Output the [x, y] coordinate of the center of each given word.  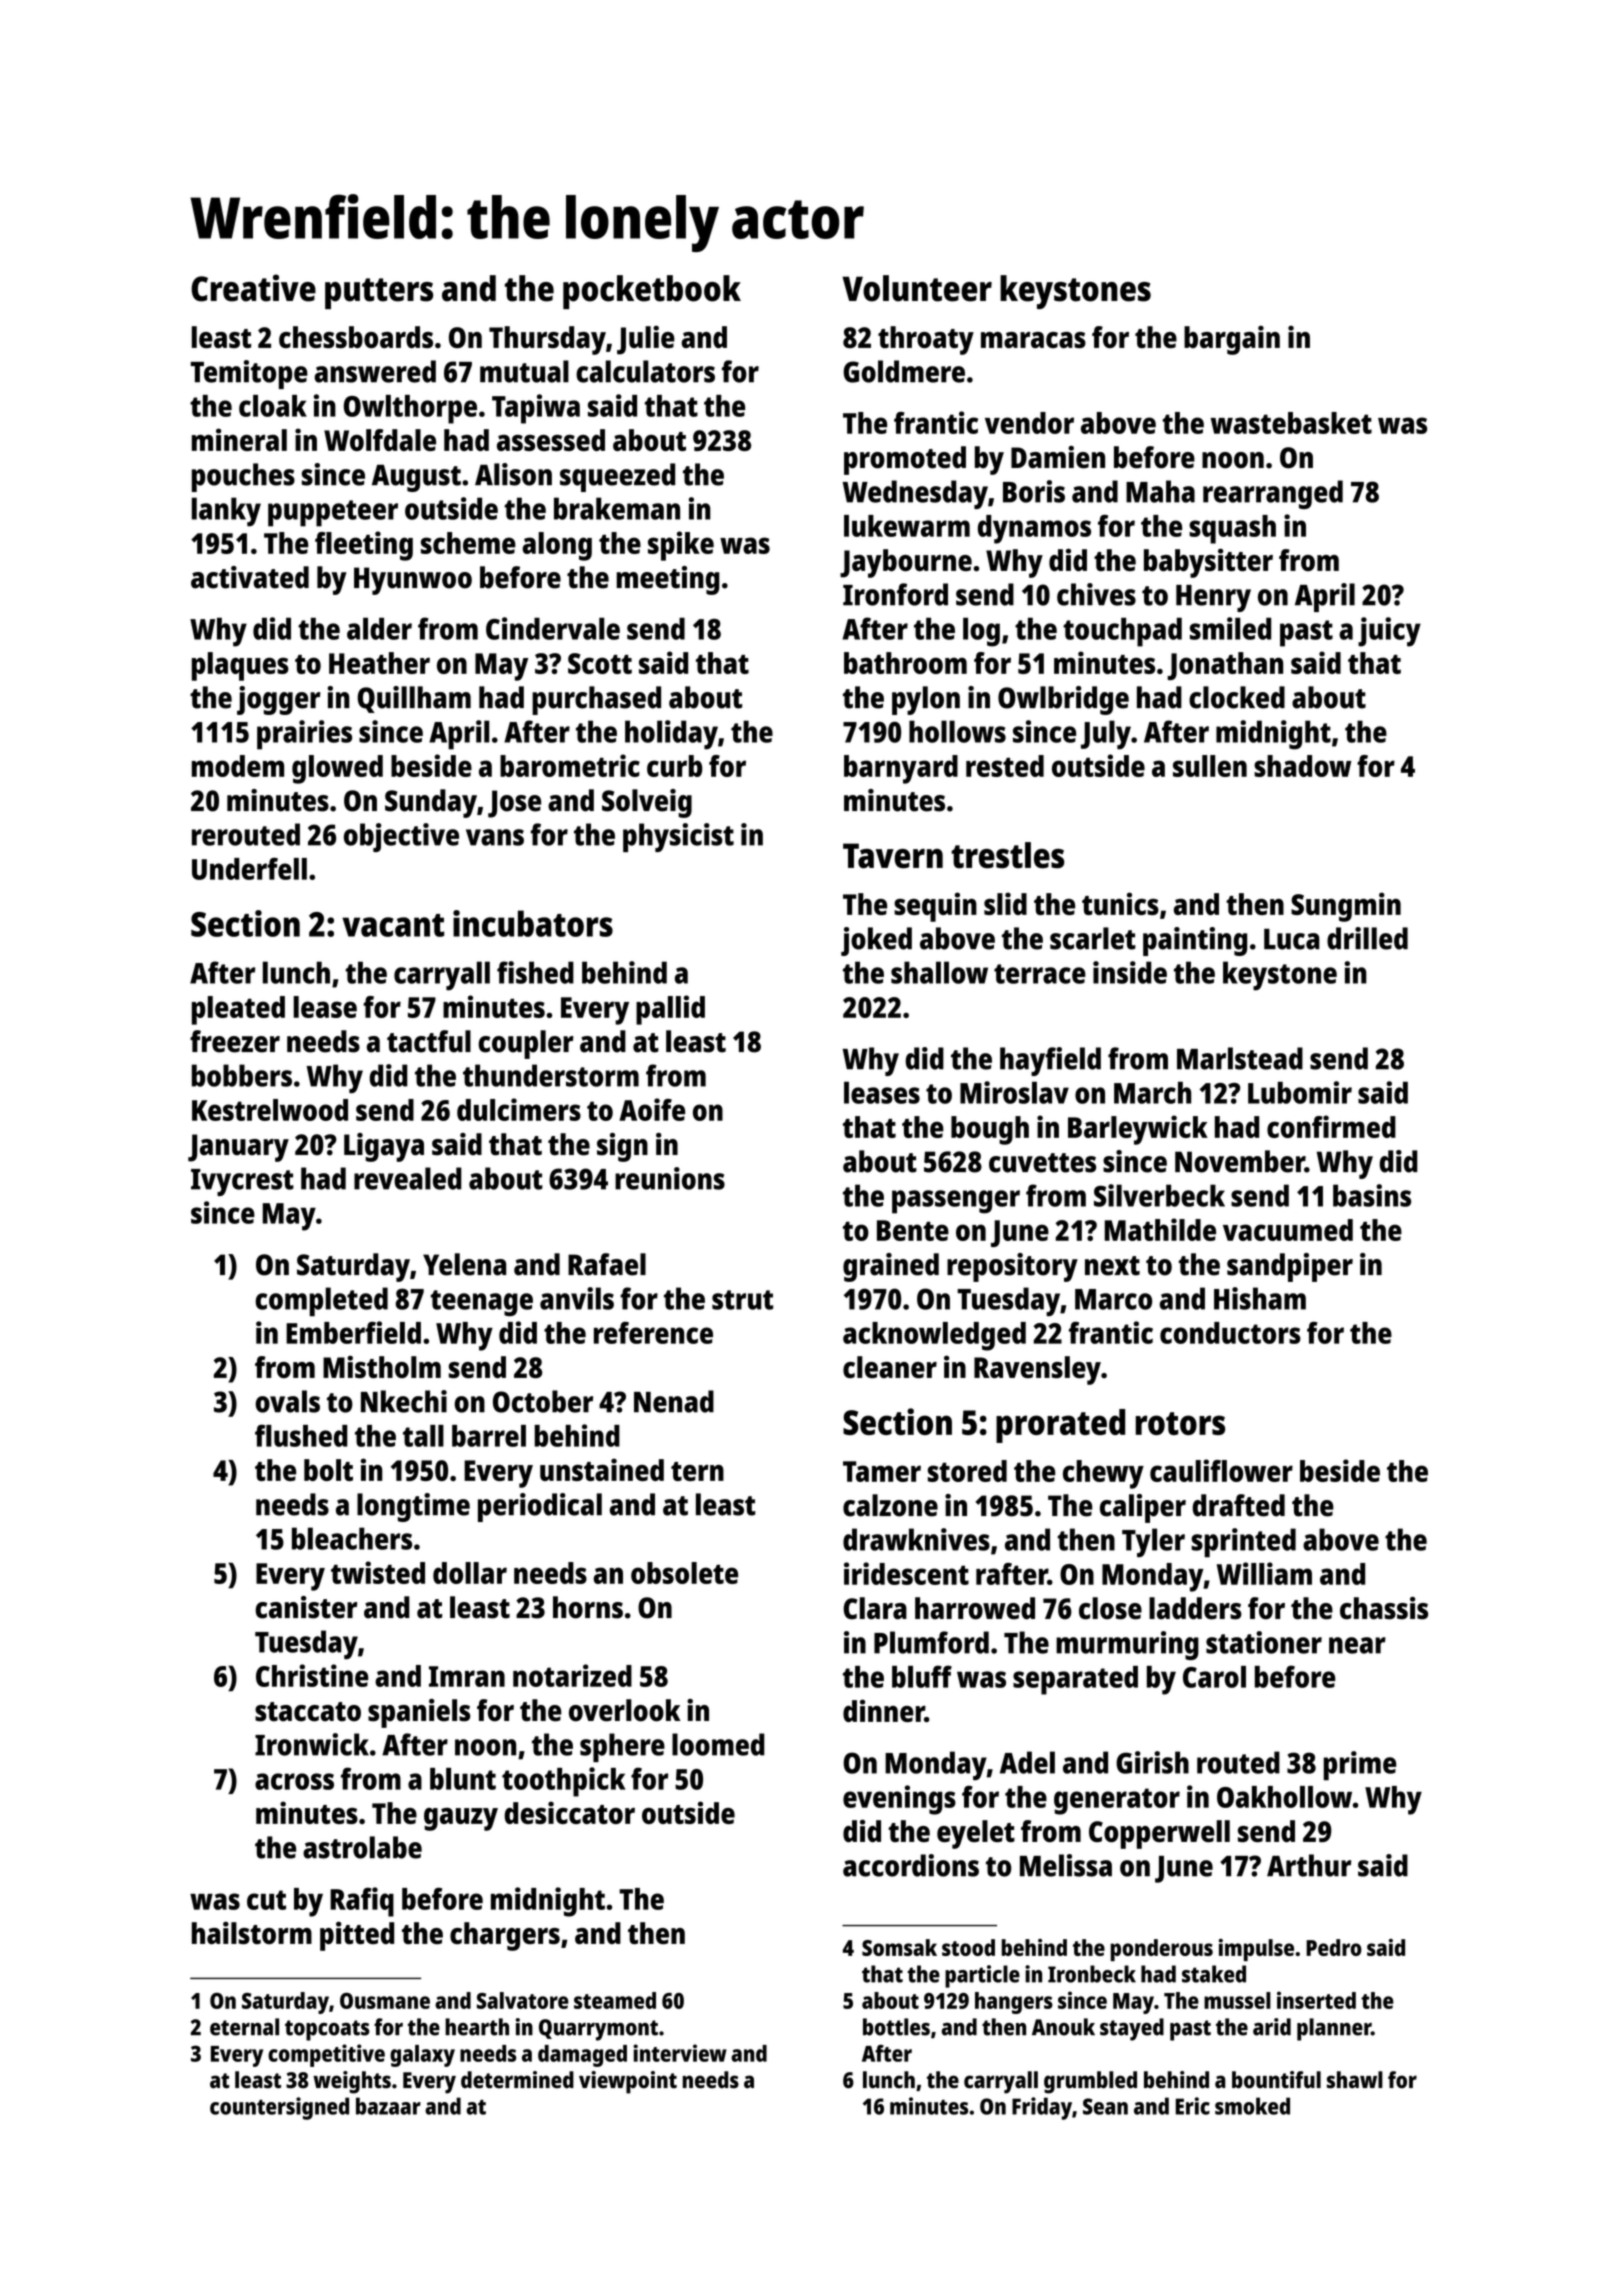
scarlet [1093, 938]
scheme [468, 543]
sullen [1210, 766]
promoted [905, 460]
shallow [939, 972]
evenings [899, 1800]
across [294, 1781]
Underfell [249, 869]
